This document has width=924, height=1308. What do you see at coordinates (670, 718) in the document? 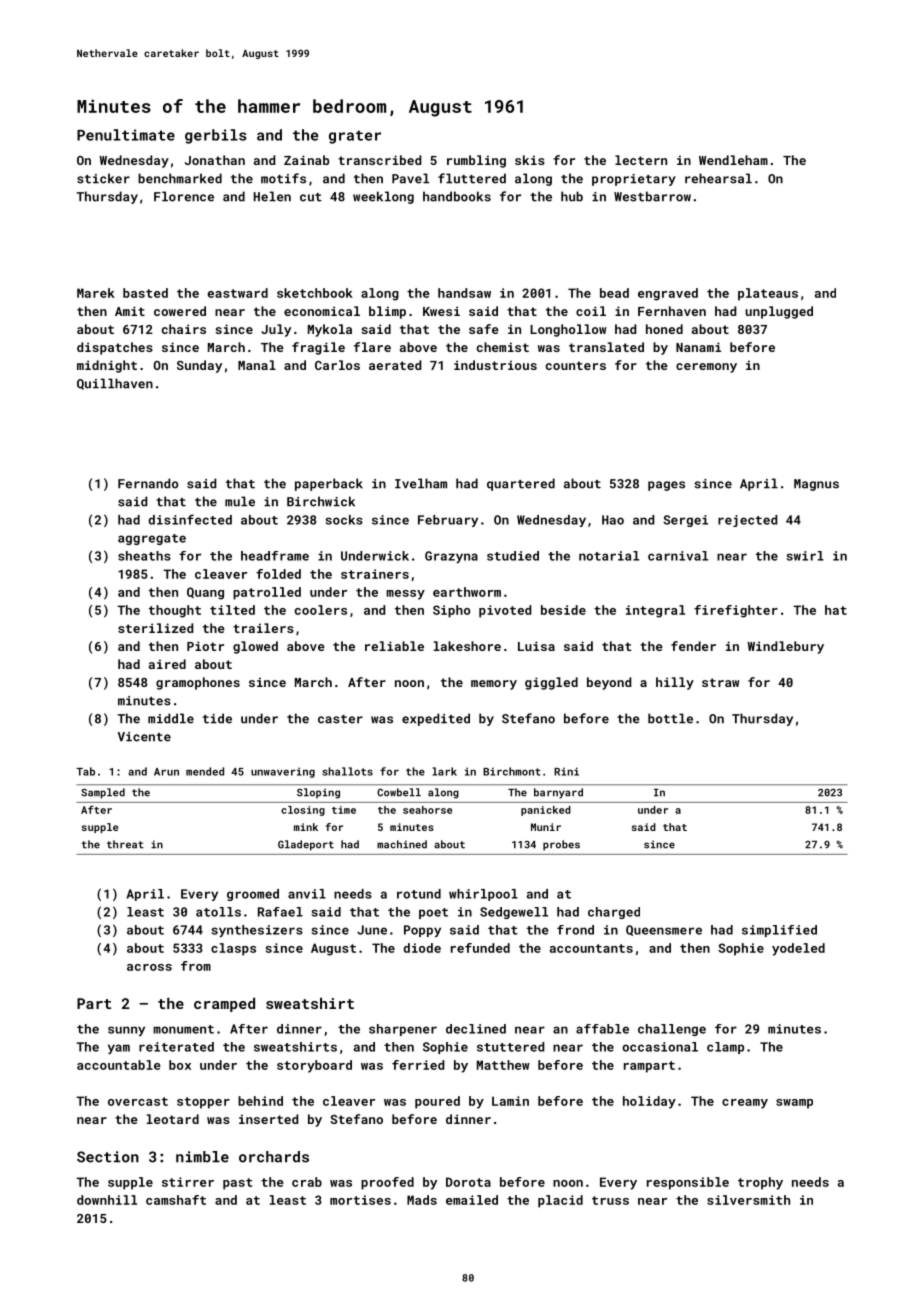
I see `bottle` at bounding box center [670, 718].
